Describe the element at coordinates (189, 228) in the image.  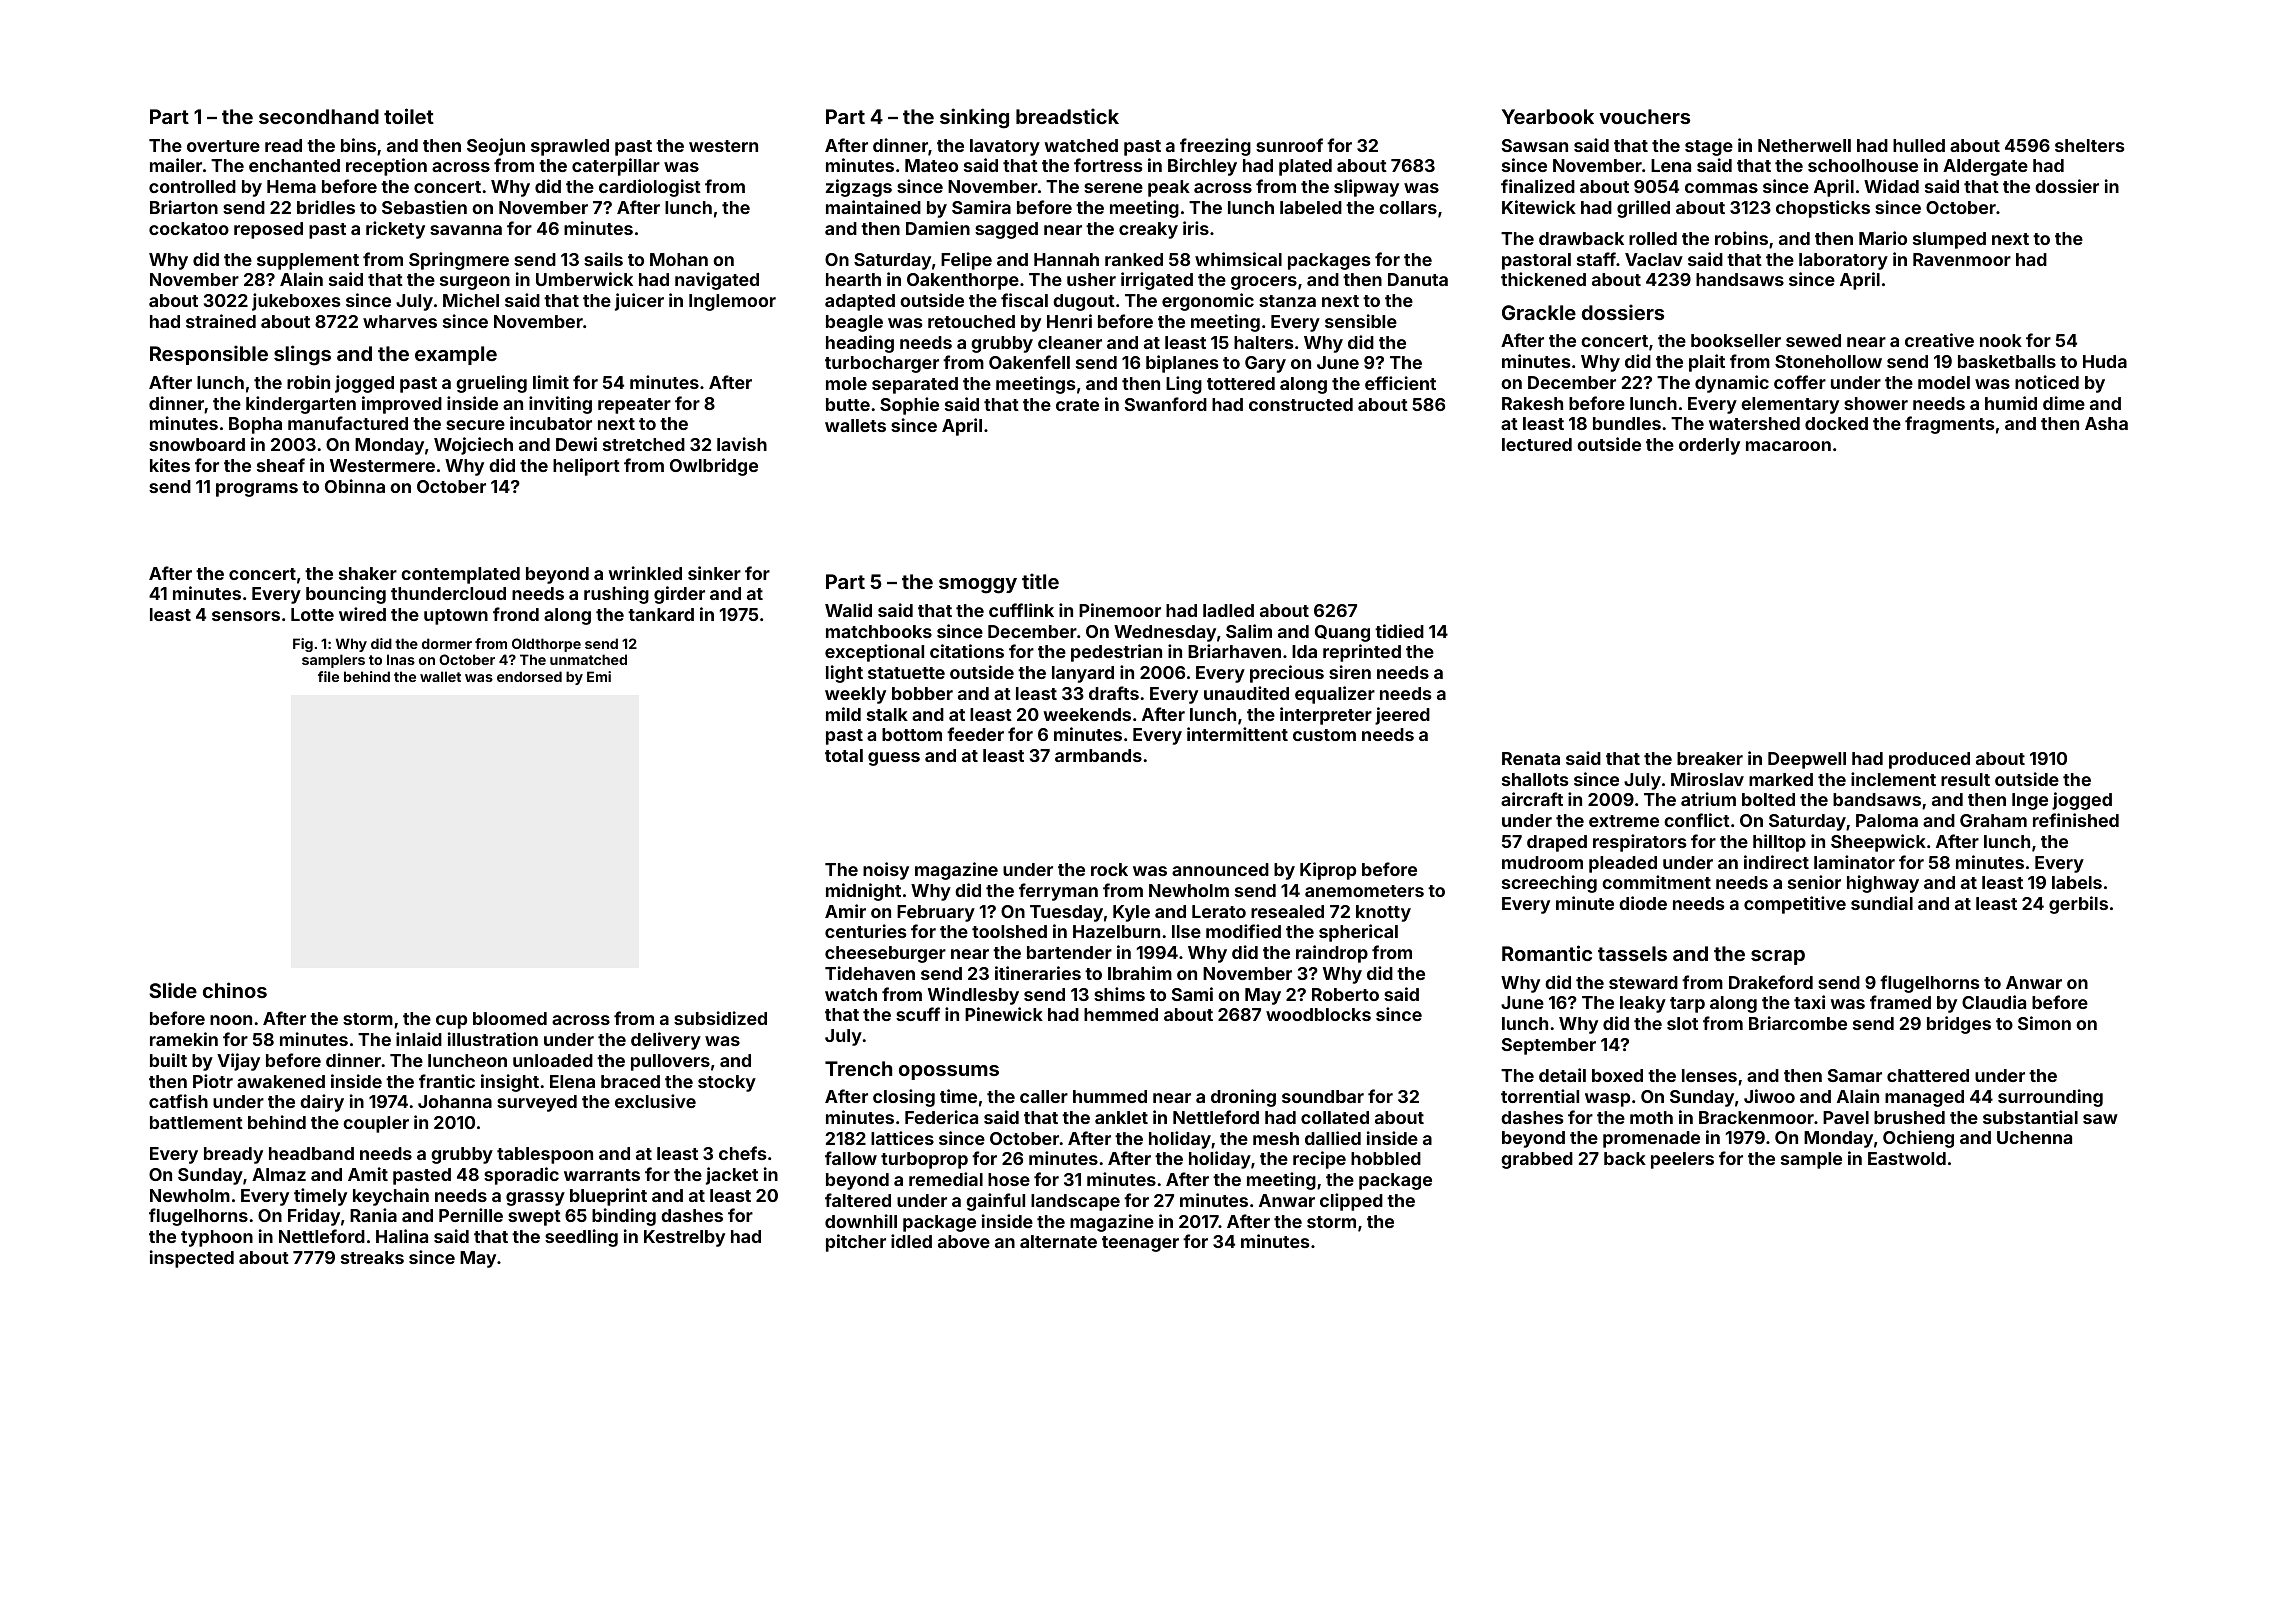
I see `cockatoo` at that location.
